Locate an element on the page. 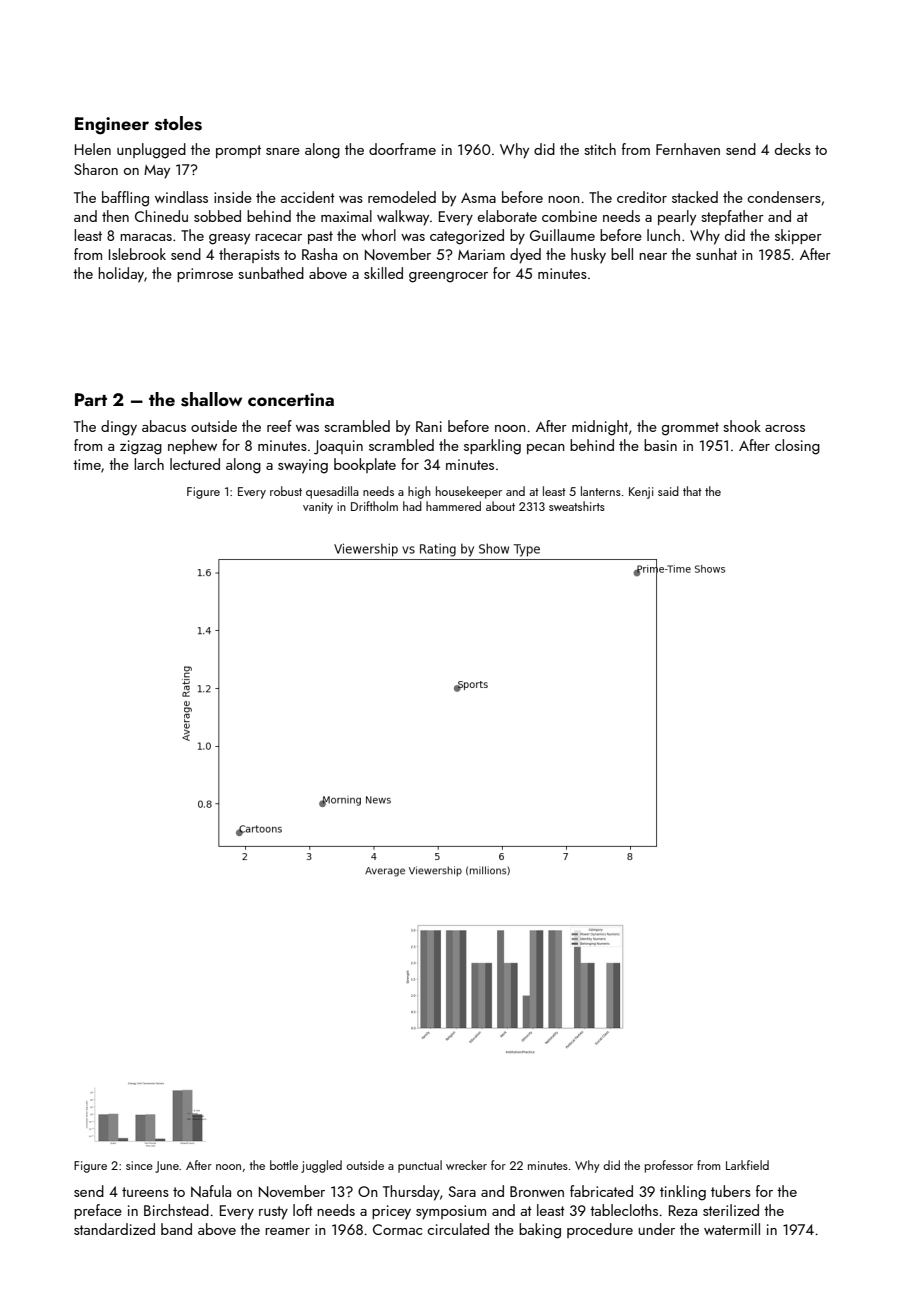 This document has width=908, height=1316. about is located at coordinates (500, 506).
